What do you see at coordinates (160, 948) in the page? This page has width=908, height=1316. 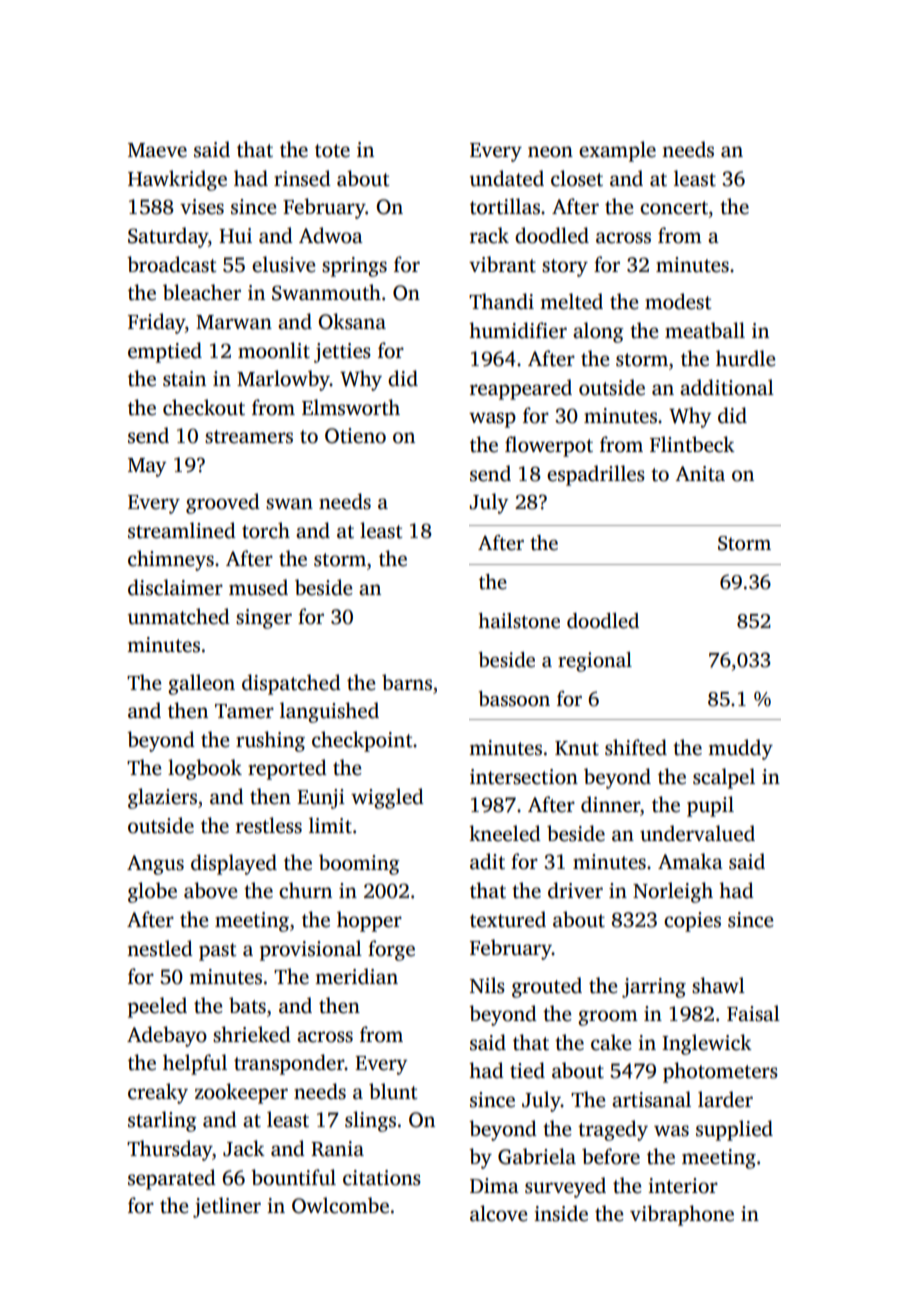 I see `nestled` at bounding box center [160, 948].
